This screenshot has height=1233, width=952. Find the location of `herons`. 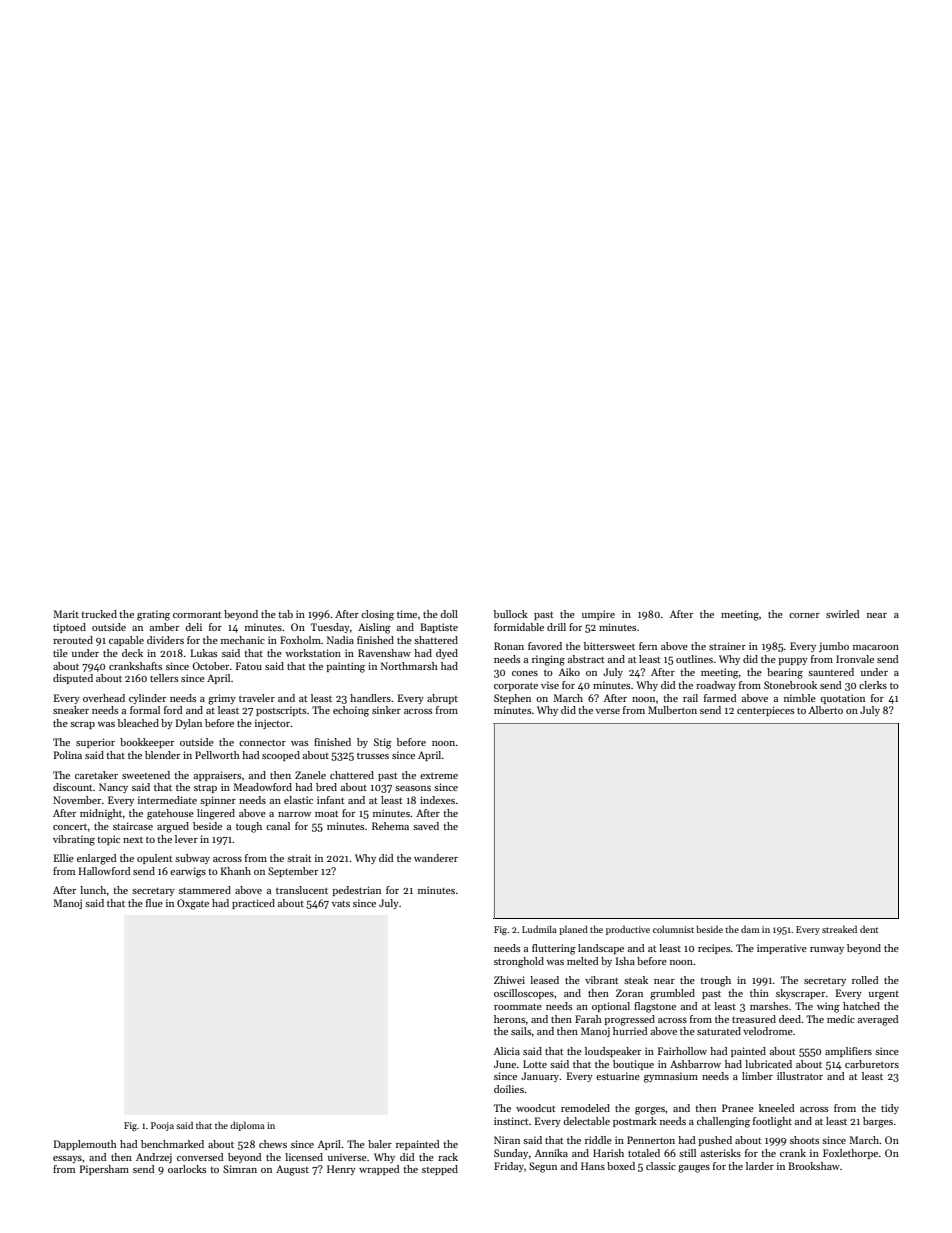

herons is located at coordinates (509, 1019).
